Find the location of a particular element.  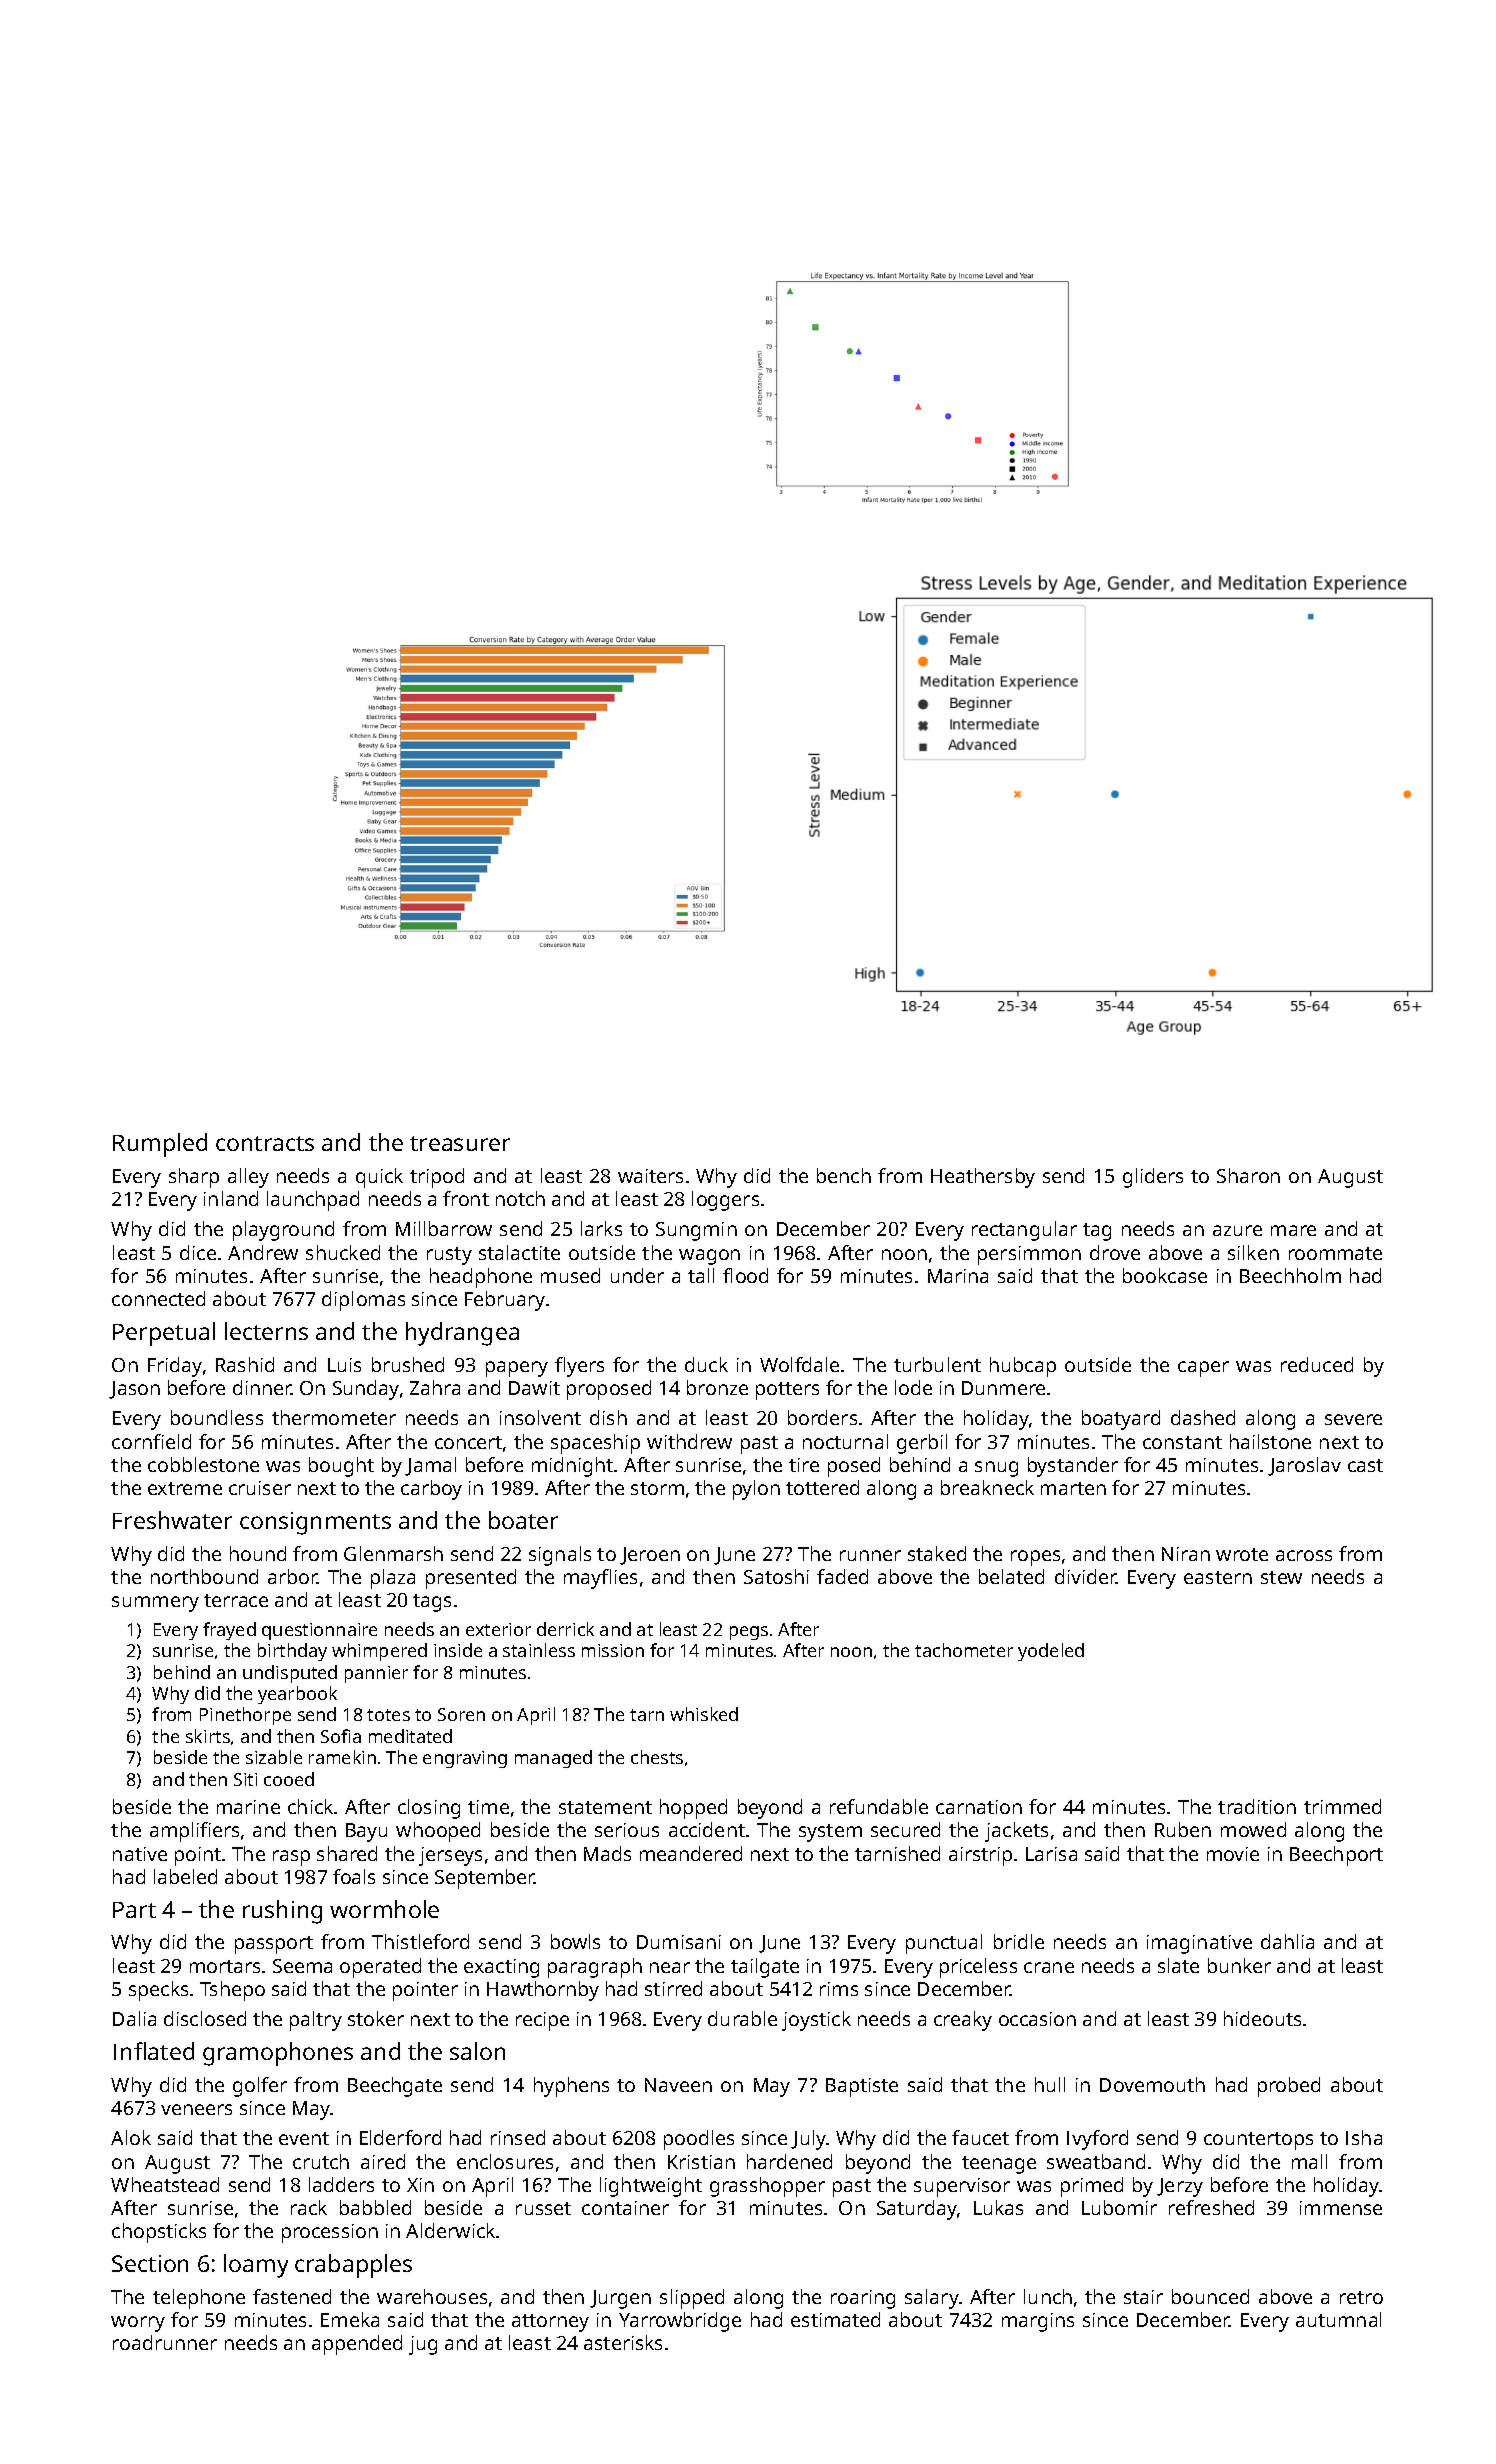

roommate is located at coordinates (1335, 1253).
